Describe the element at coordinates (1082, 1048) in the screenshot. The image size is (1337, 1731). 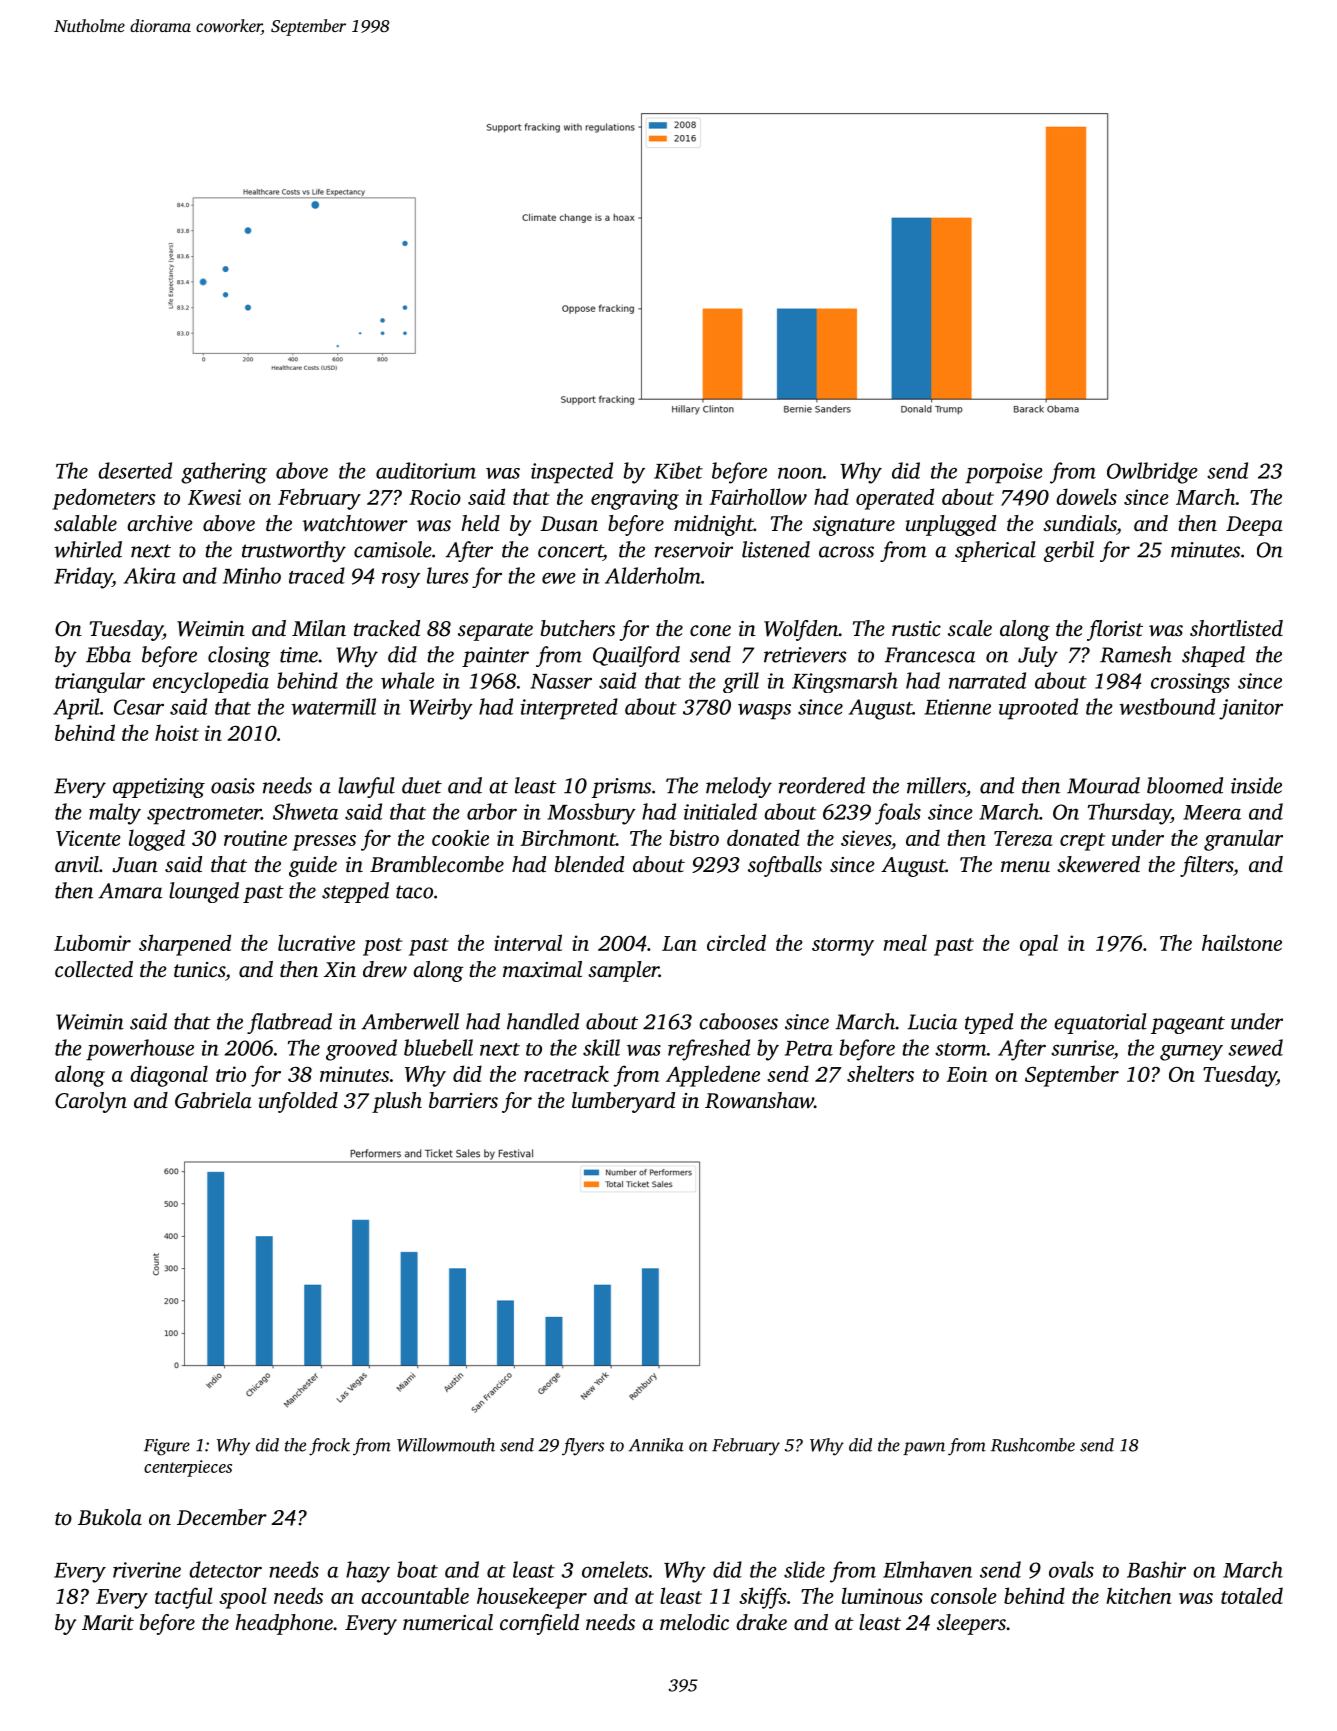
I see `sunrise` at that location.
